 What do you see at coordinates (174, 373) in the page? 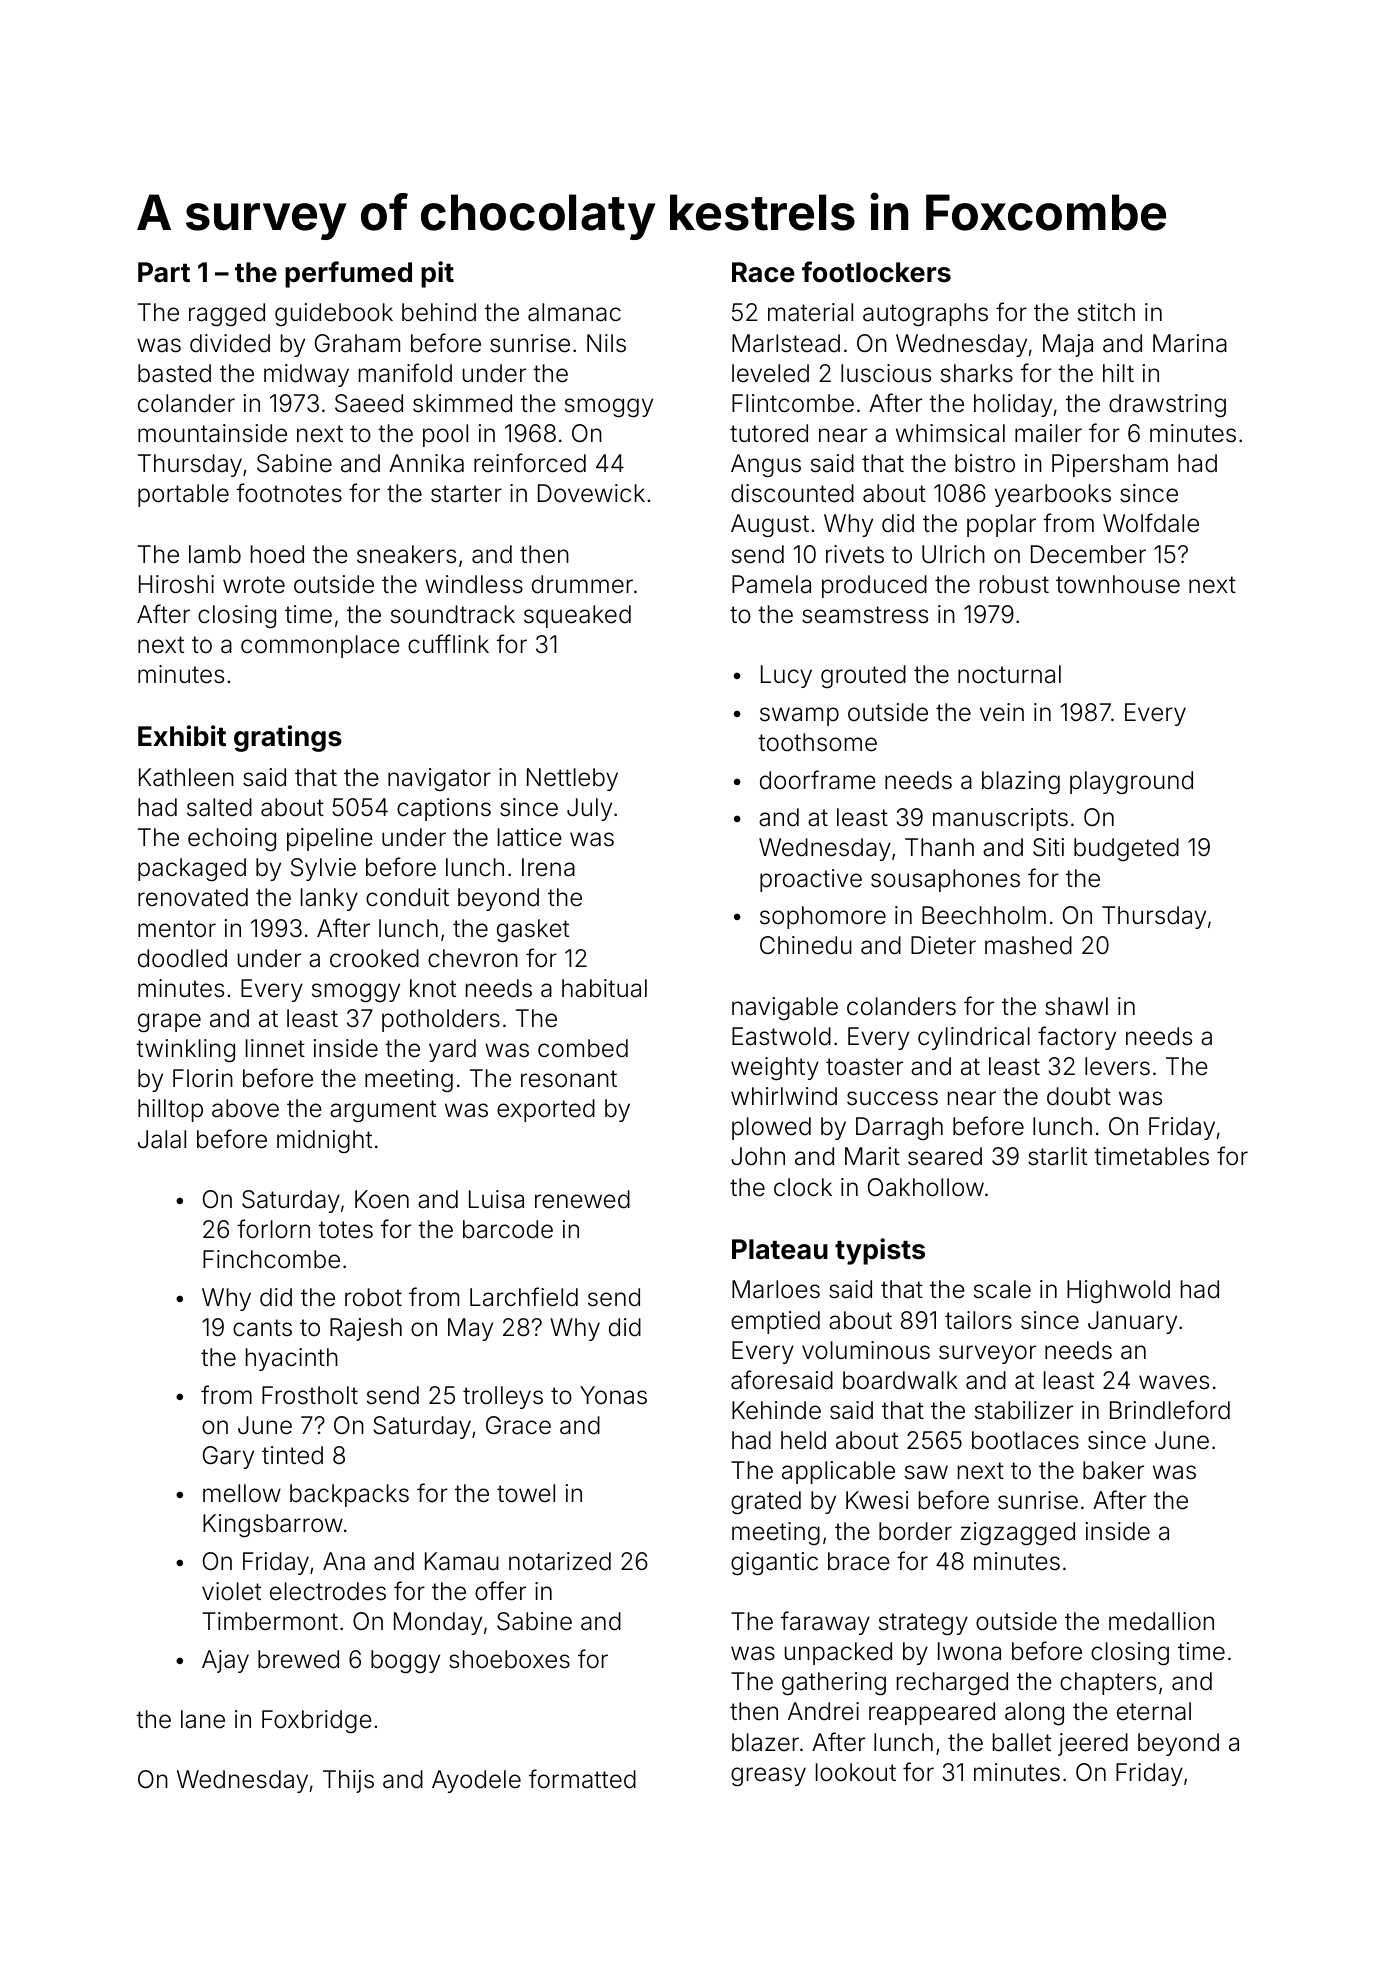
I see `basted` at bounding box center [174, 373].
